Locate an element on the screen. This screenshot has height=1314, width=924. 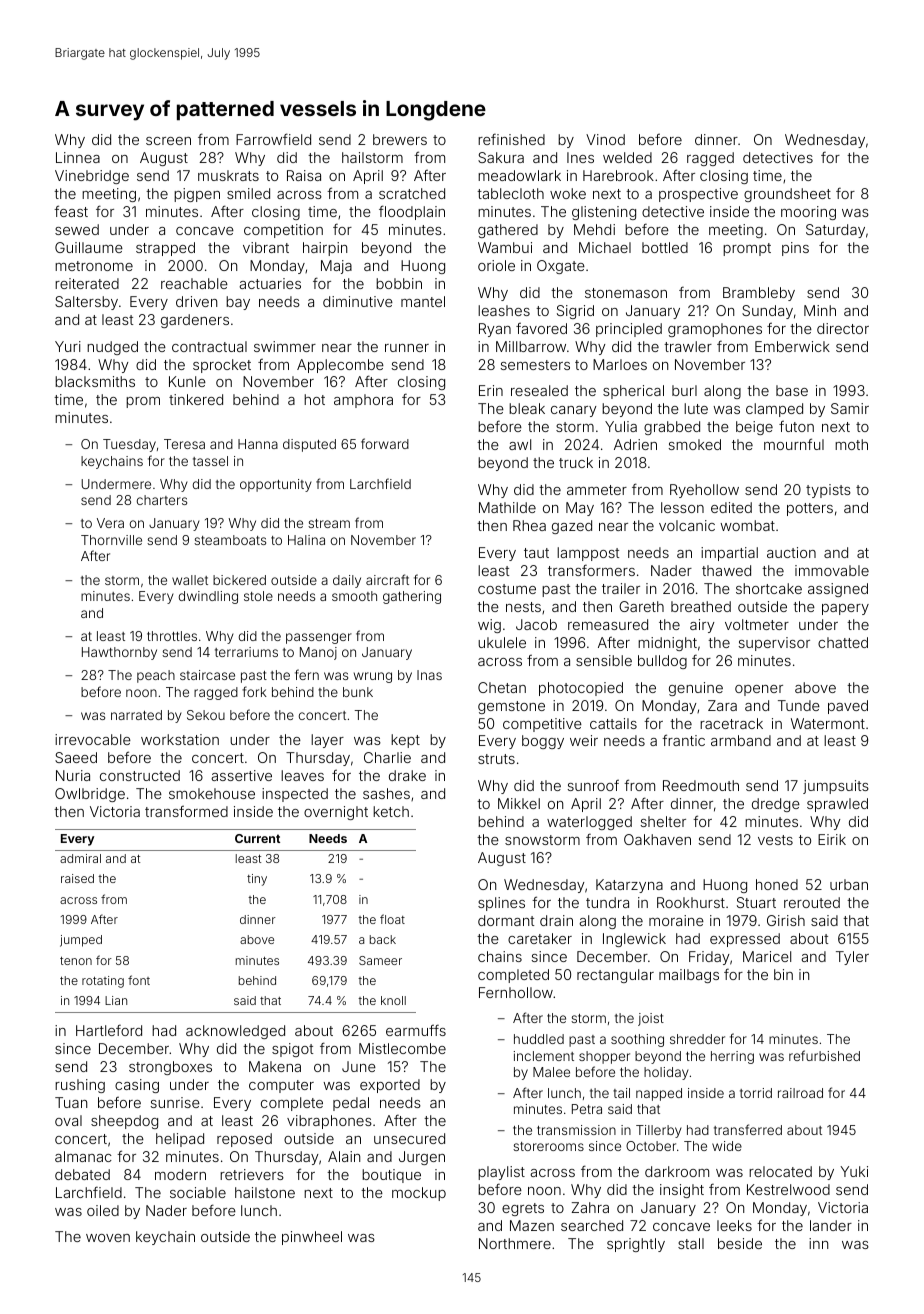
dwindling is located at coordinates (208, 597).
